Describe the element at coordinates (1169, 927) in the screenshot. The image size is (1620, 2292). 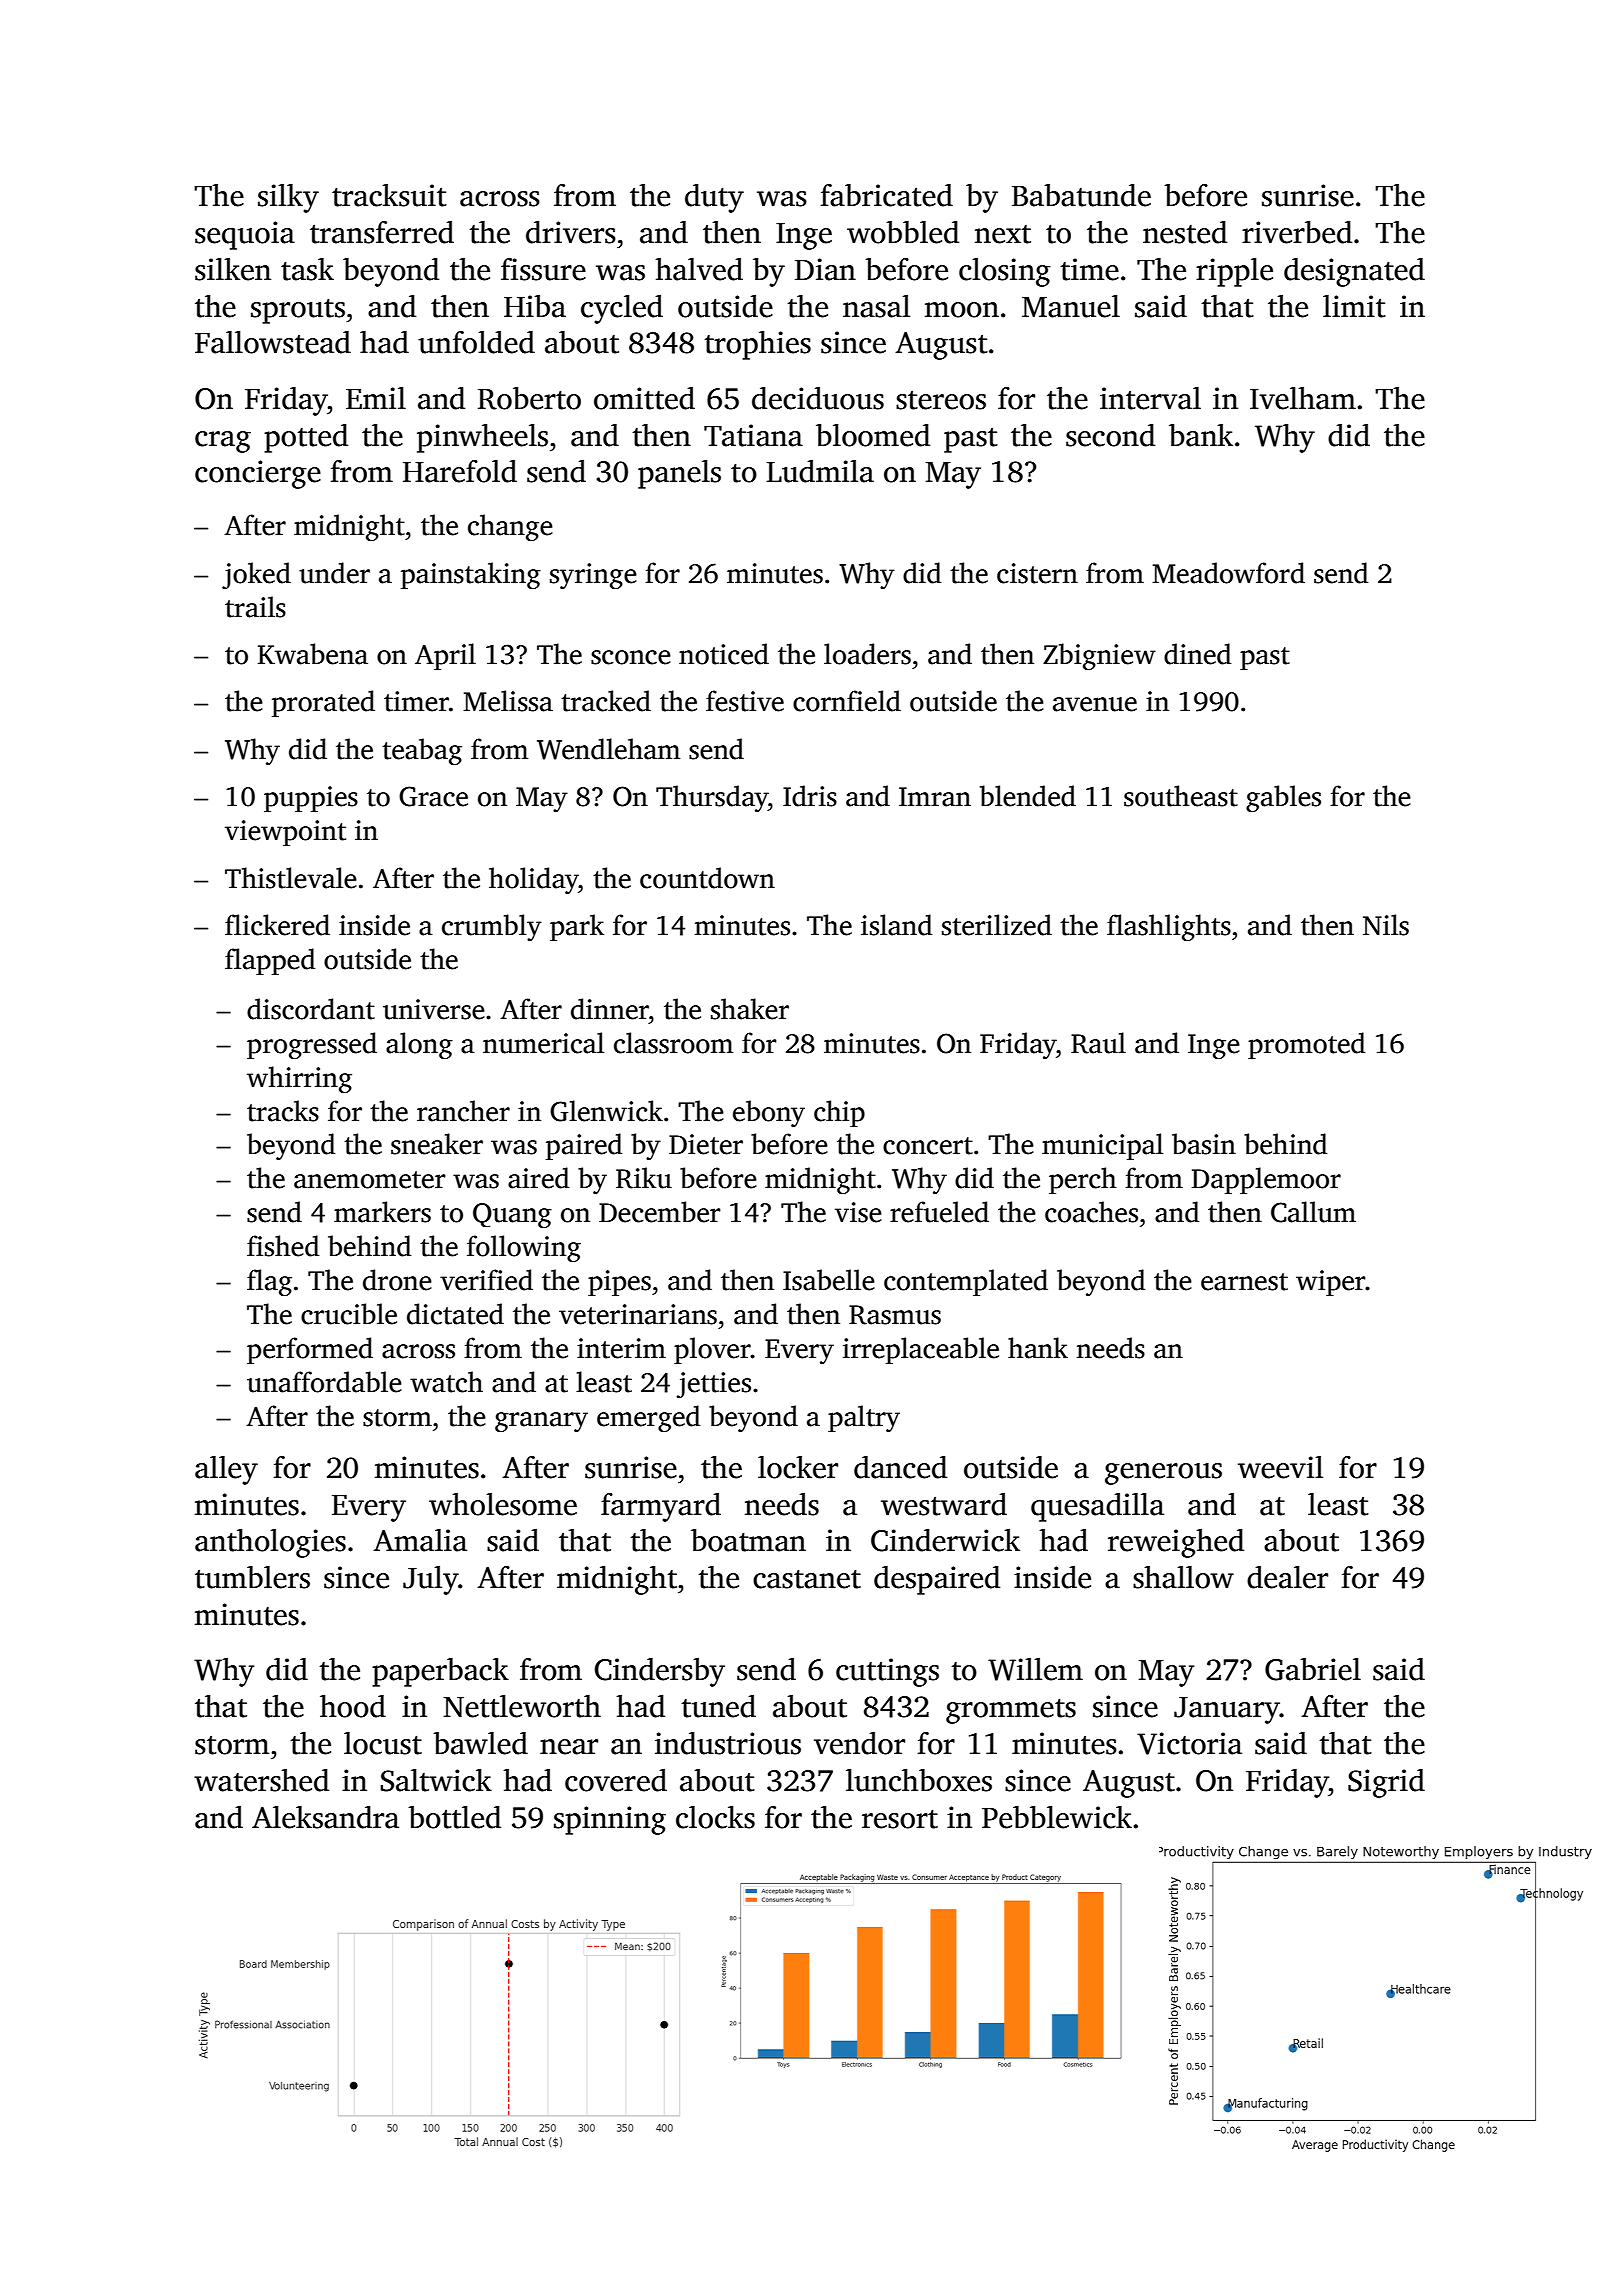
I see `flashlights` at that location.
